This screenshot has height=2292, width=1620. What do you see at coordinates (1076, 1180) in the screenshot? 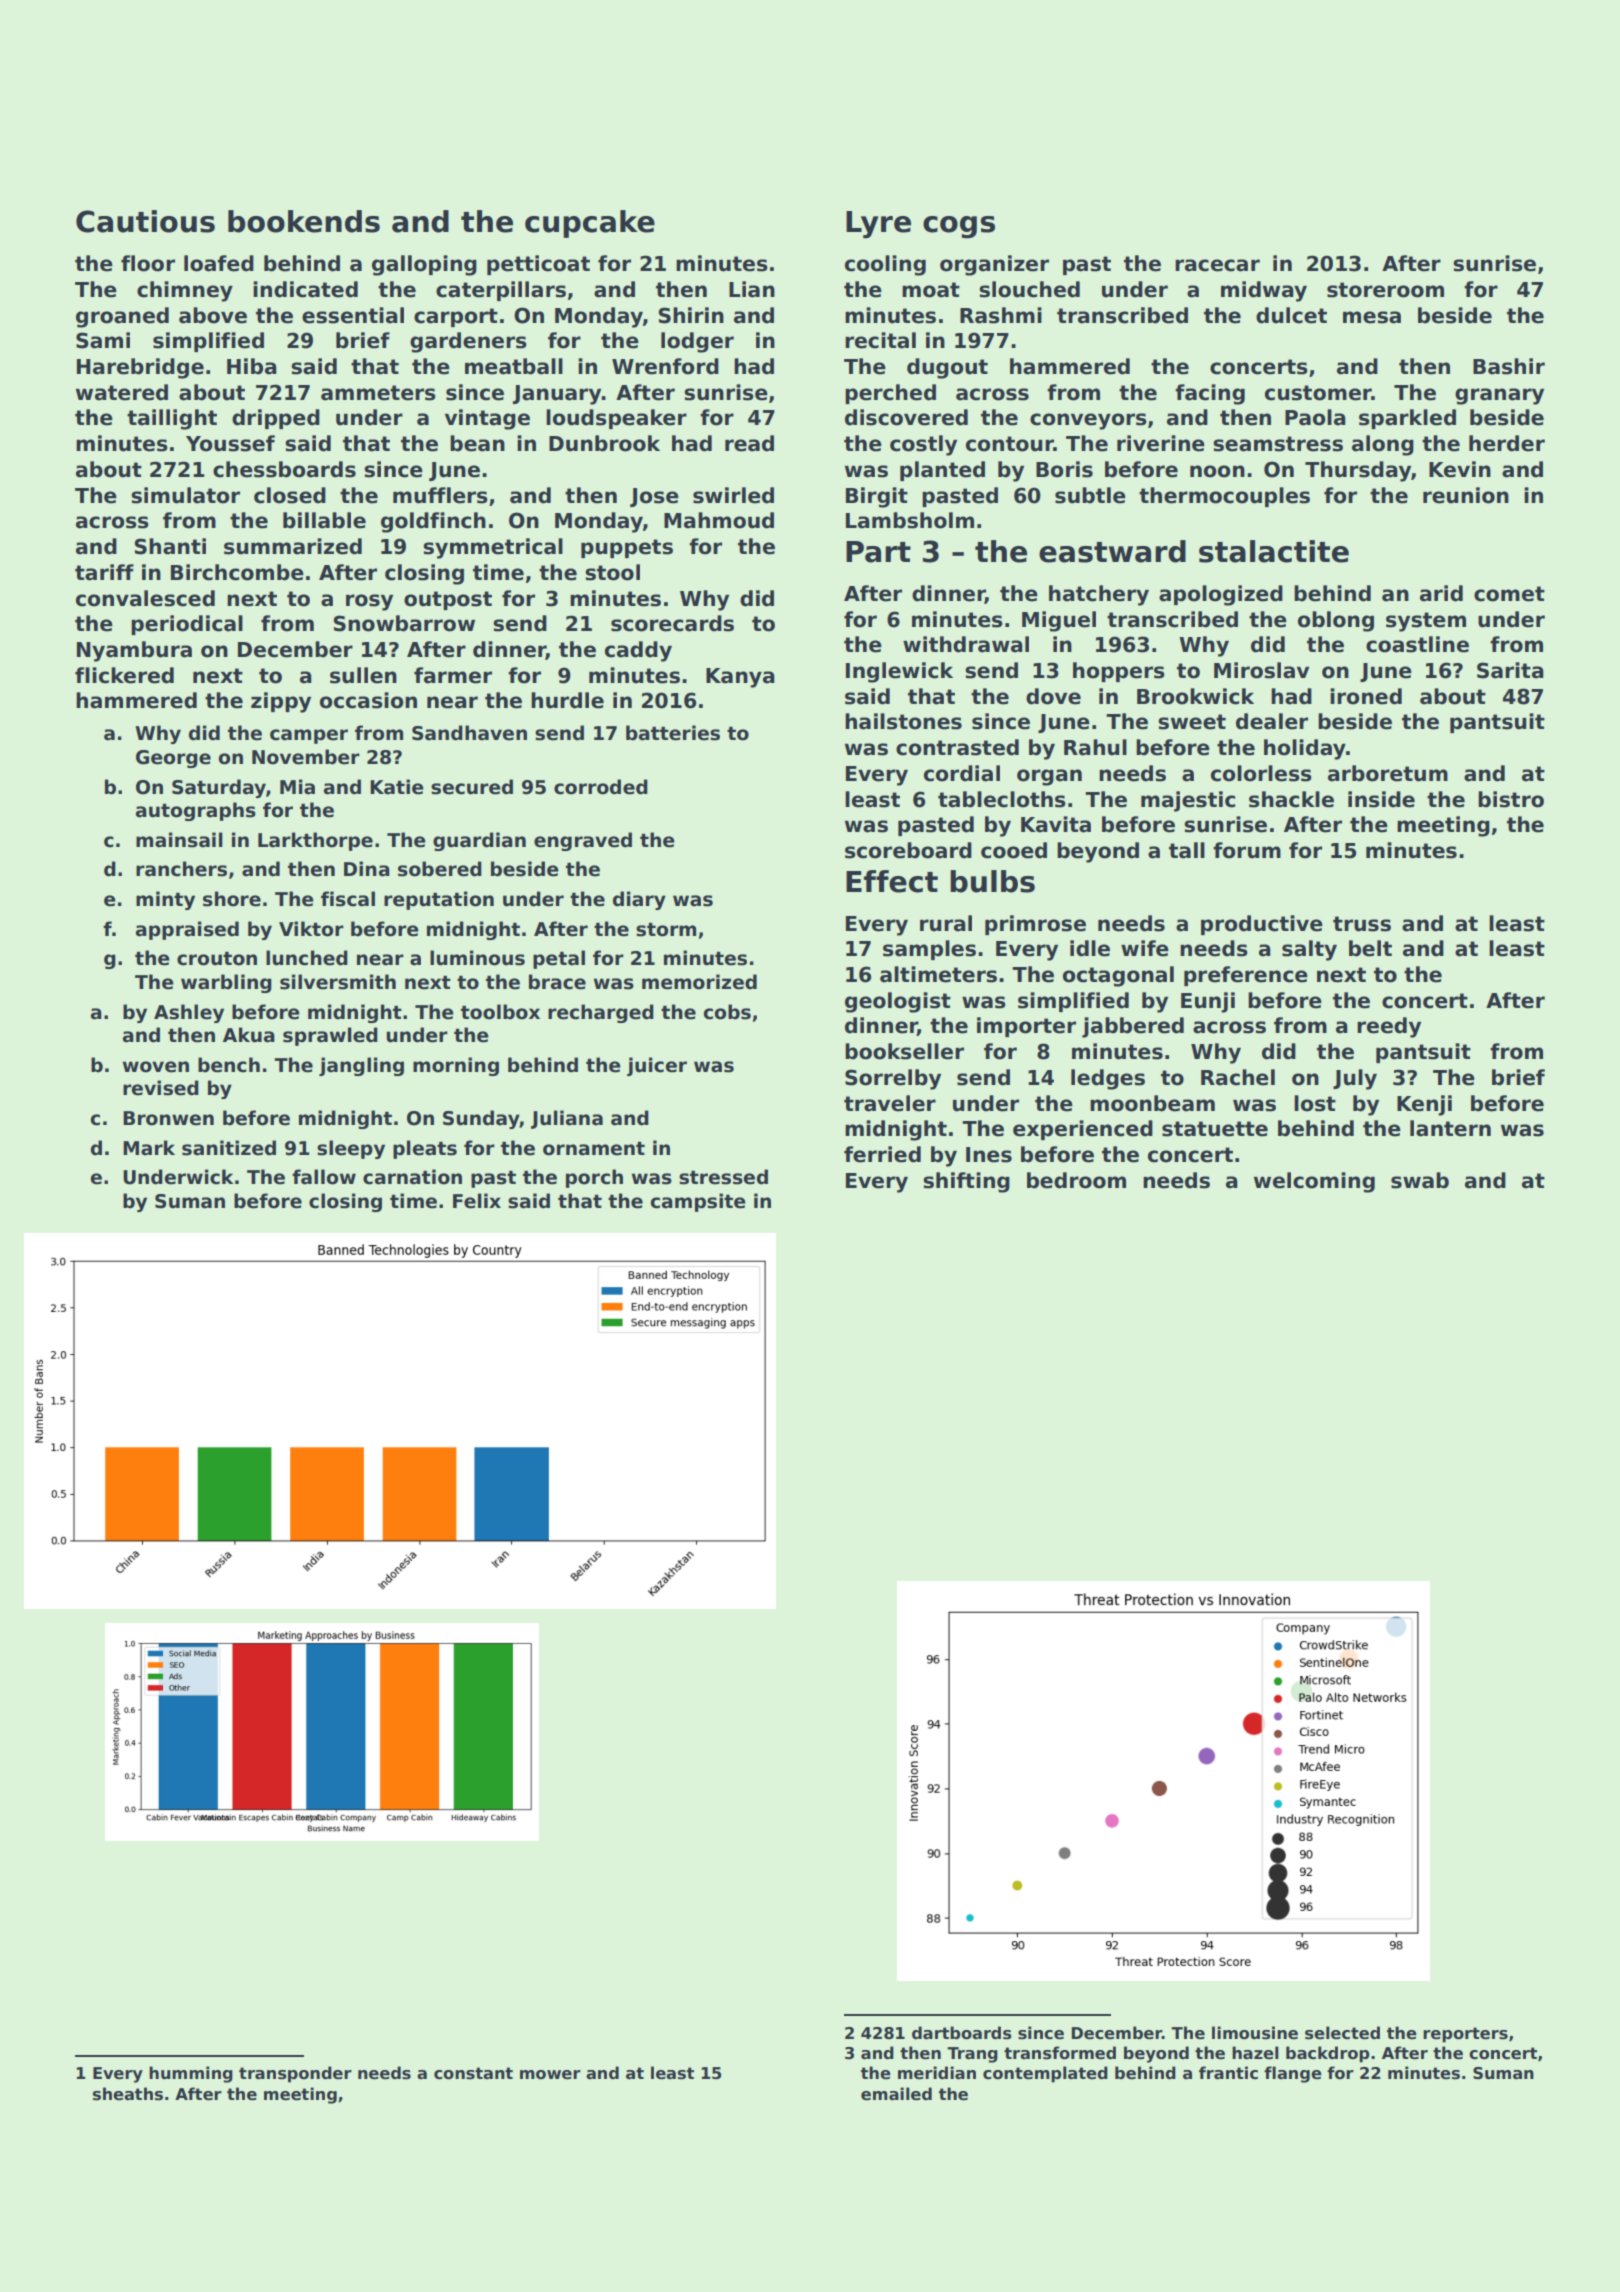
I see `bedroom` at bounding box center [1076, 1180].
